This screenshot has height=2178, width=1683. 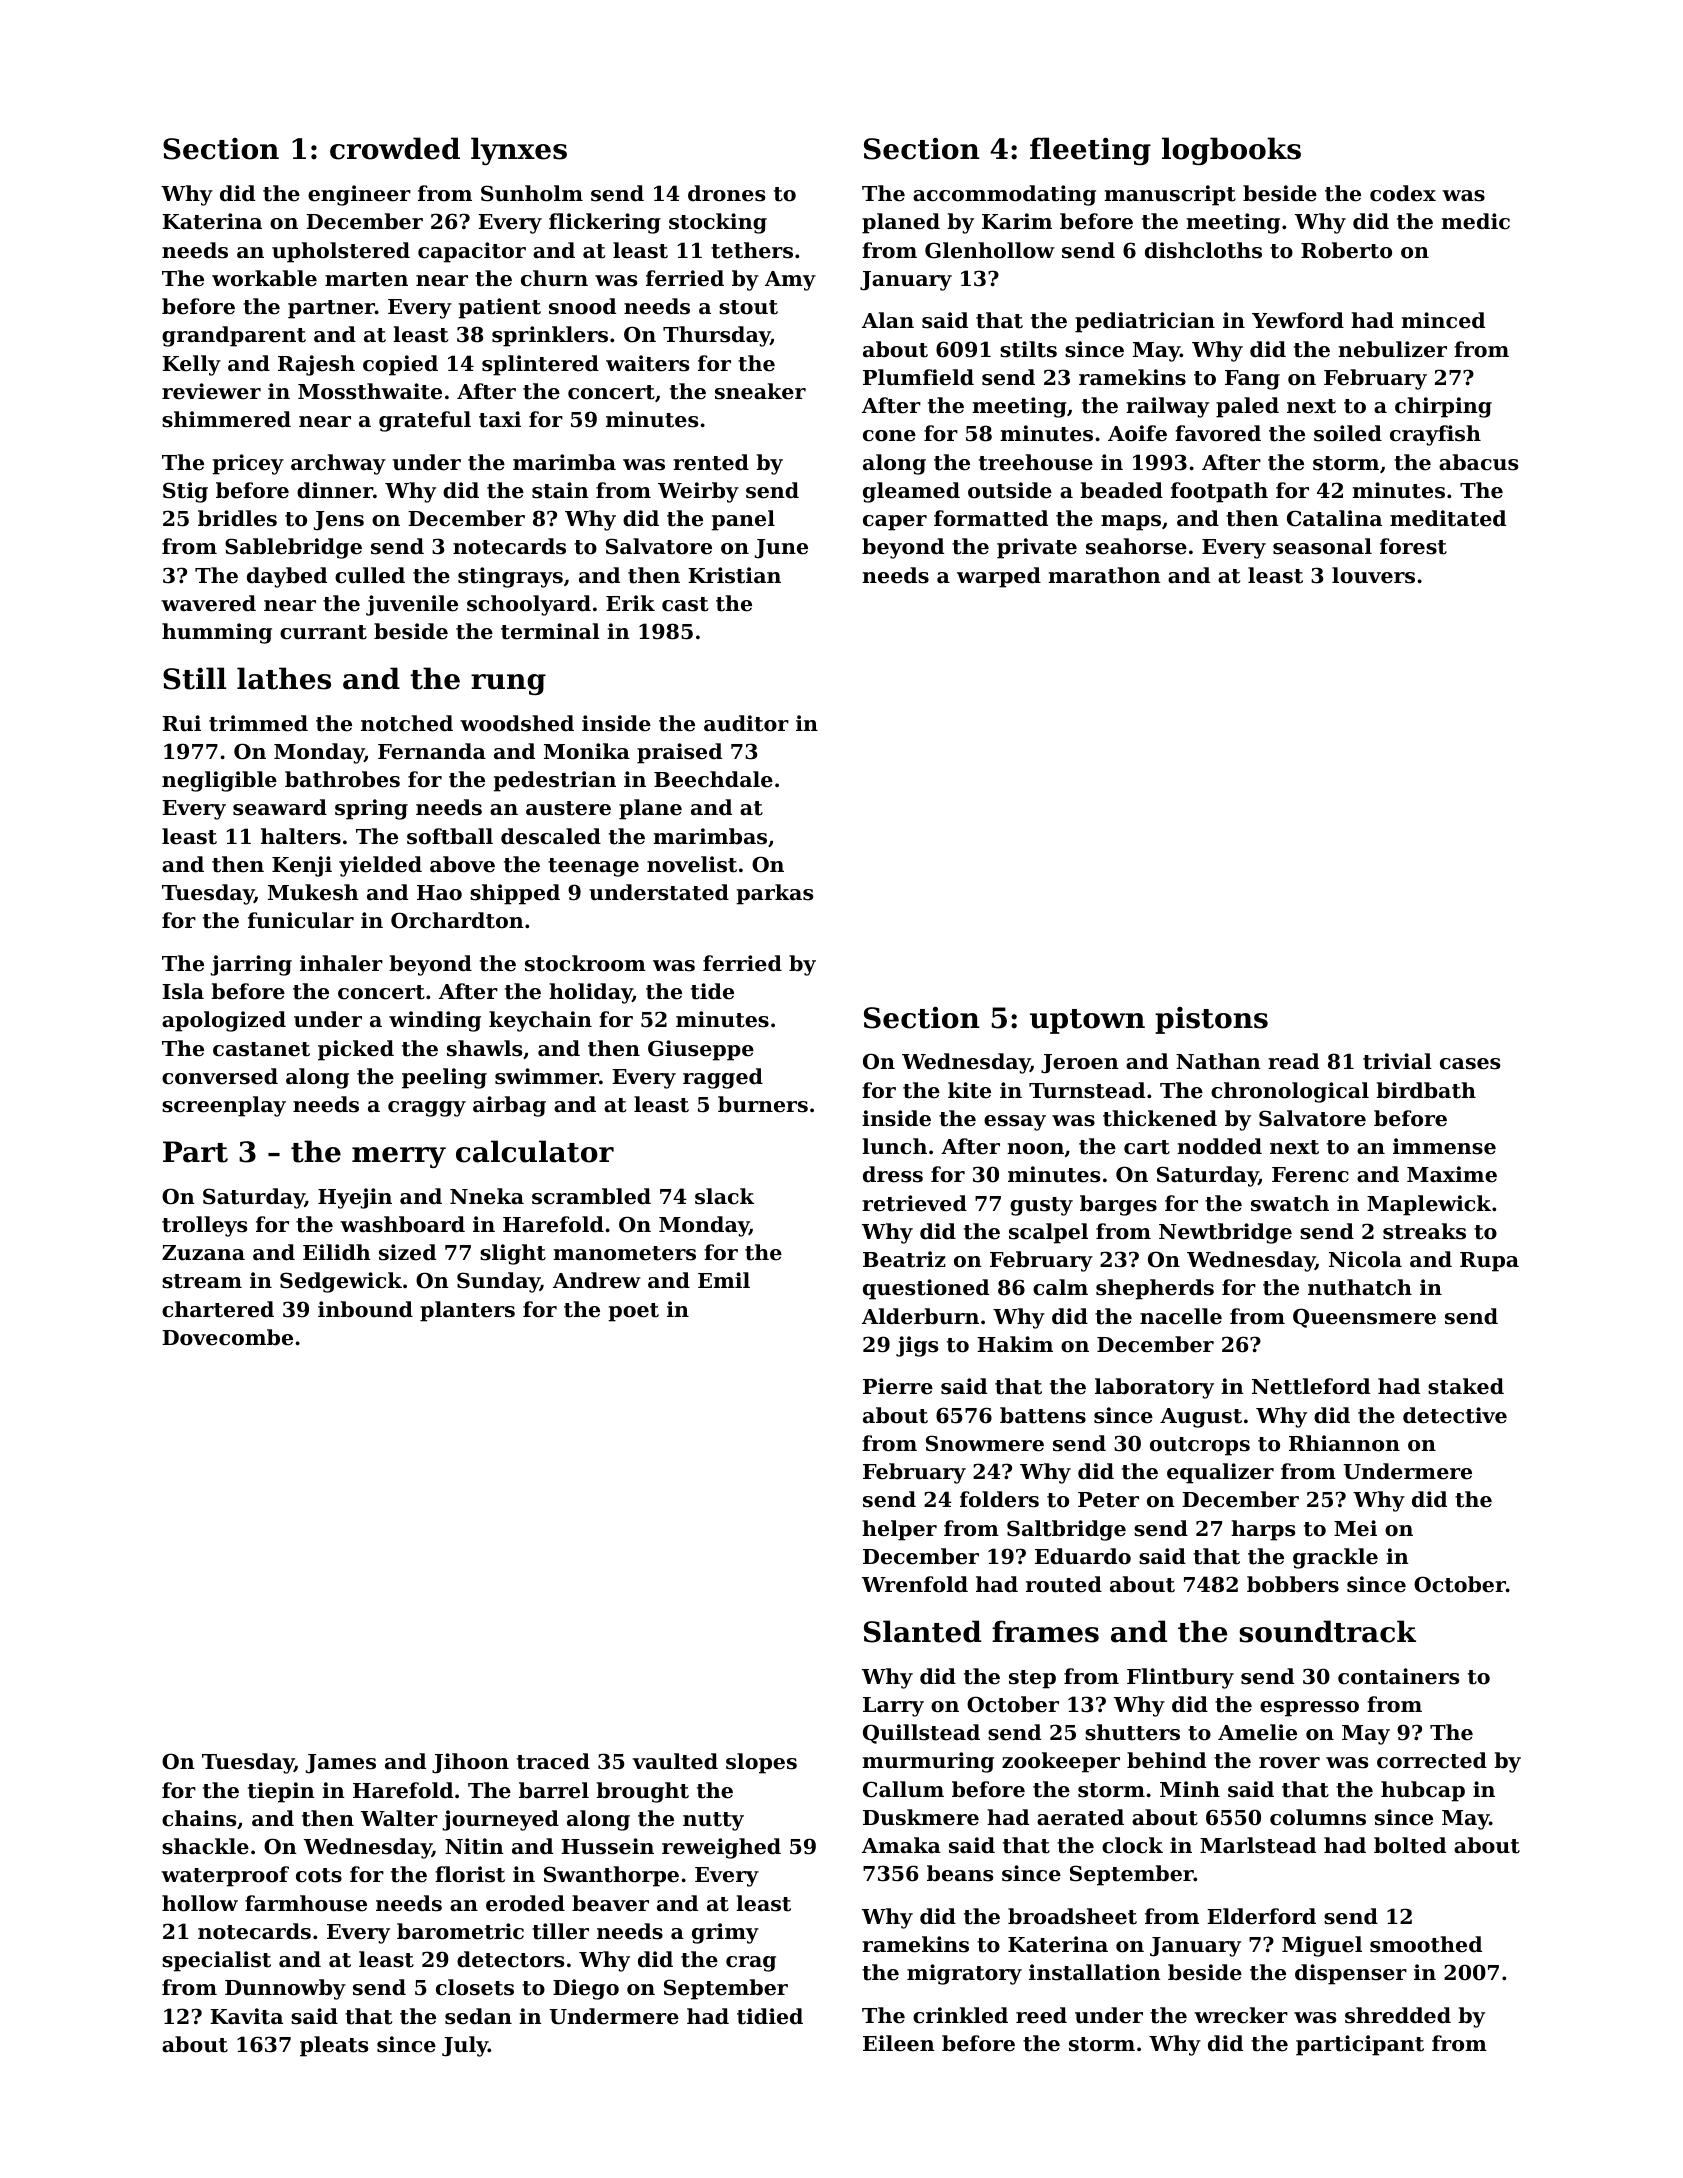 I want to click on uptown, so click(x=1087, y=1021).
